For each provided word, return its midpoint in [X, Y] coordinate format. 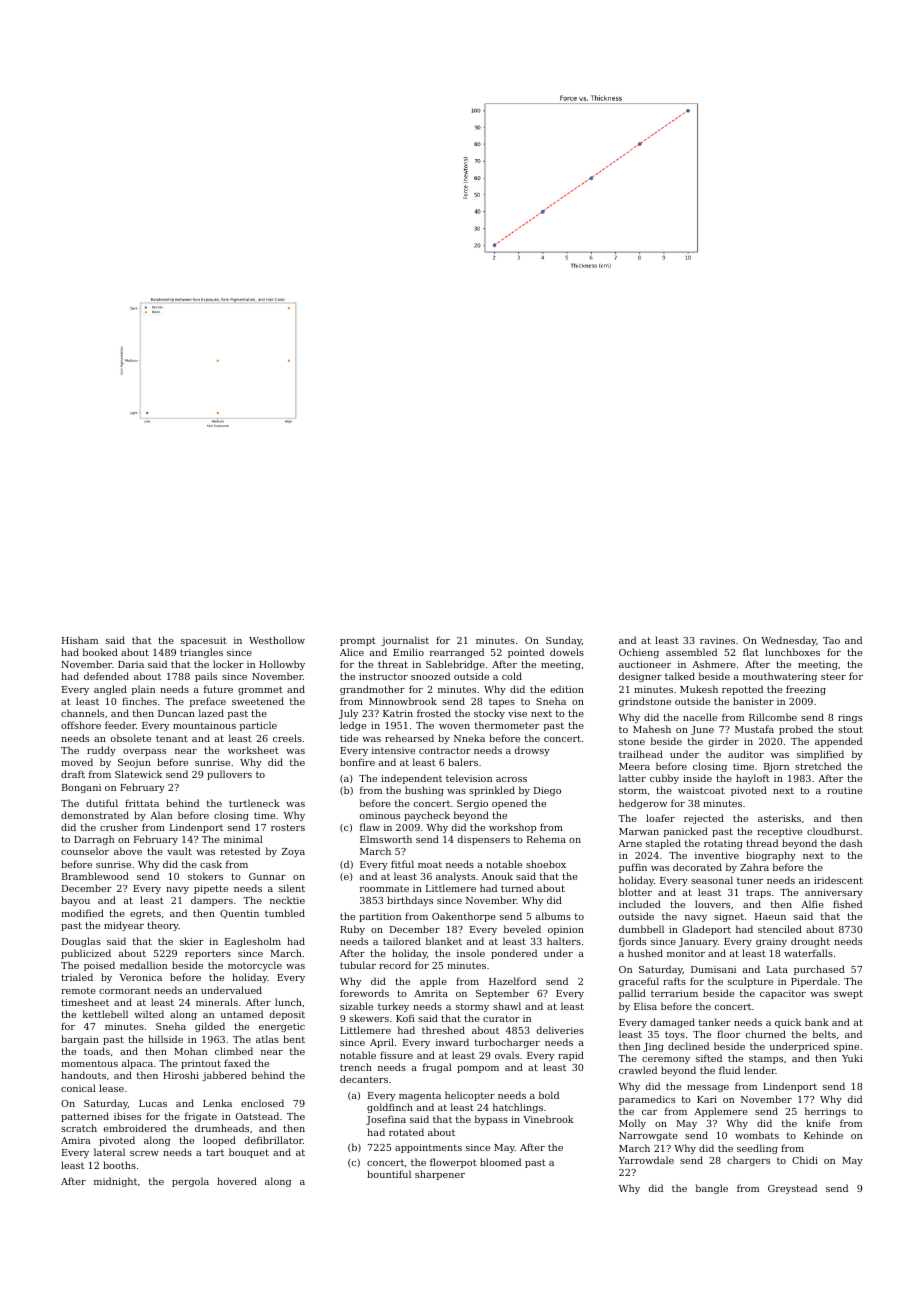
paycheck [427, 816]
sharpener [440, 1175]
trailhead [641, 754]
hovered [237, 1181]
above [128, 851]
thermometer [507, 725]
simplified [820, 755]
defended [106, 676]
